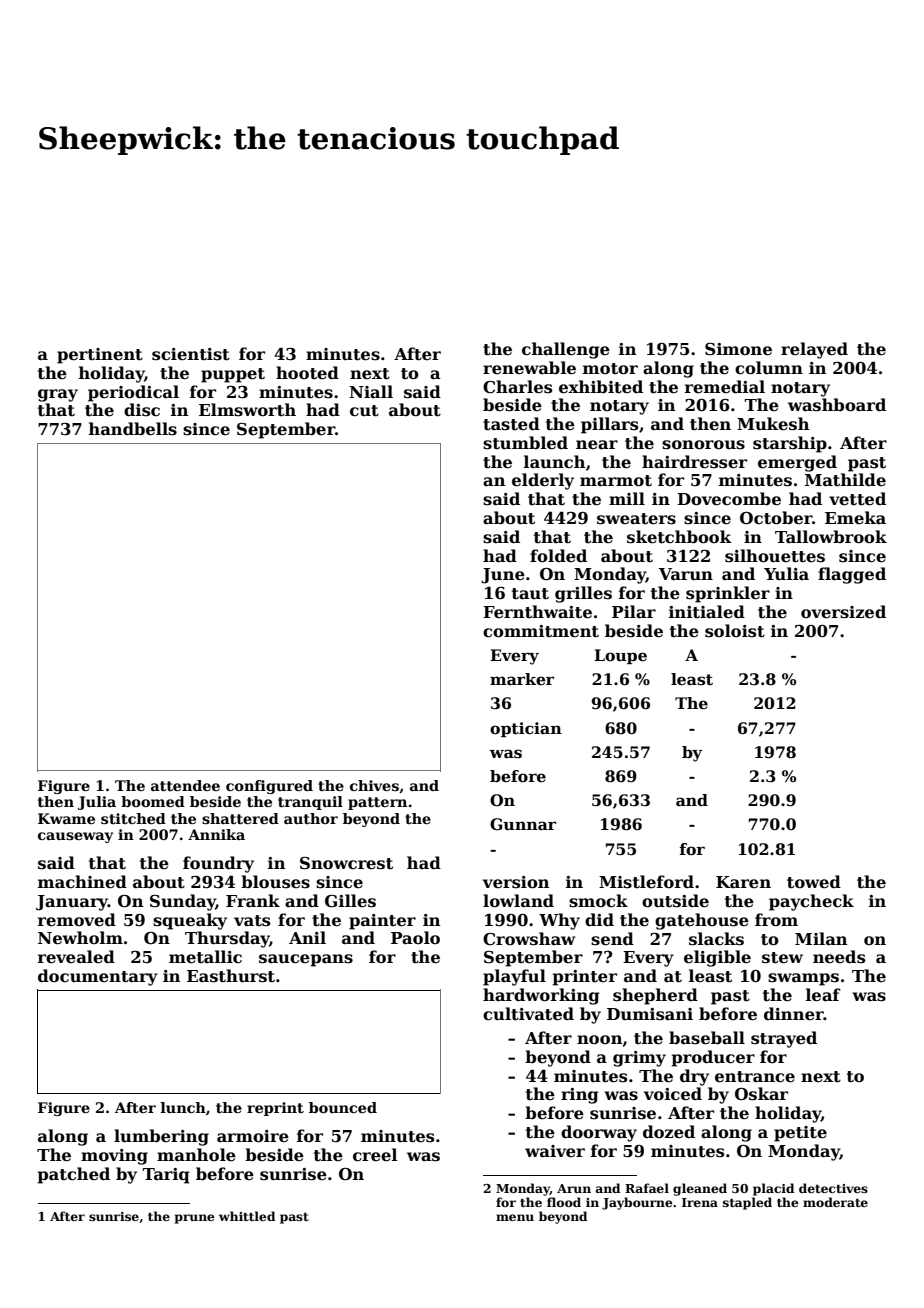  Describe the element at coordinates (564, 1202) in the document. I see `flood` at that location.
